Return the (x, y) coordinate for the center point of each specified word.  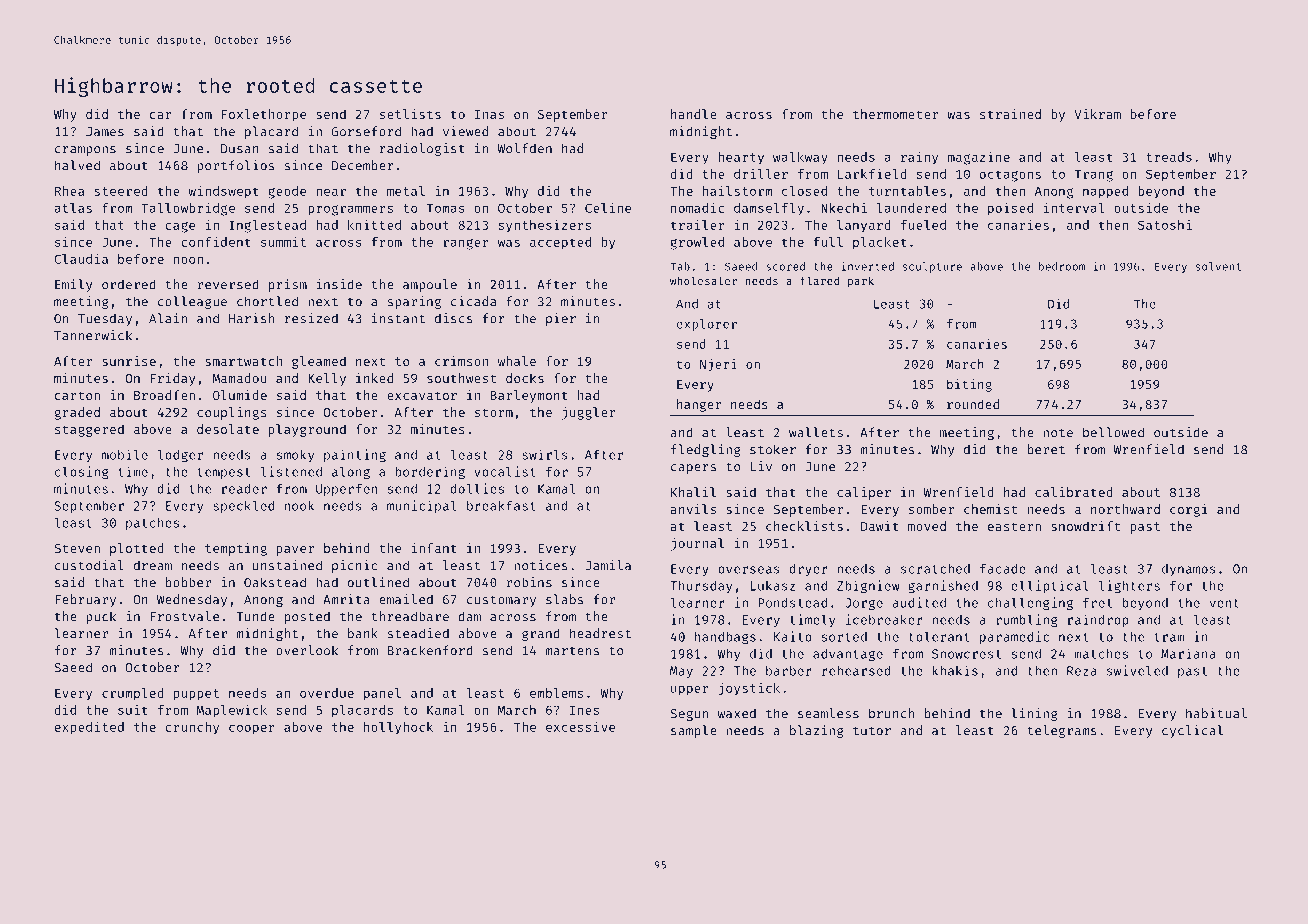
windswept (223, 192)
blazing (817, 731)
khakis (955, 670)
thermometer (895, 114)
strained (1010, 114)
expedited (89, 728)
